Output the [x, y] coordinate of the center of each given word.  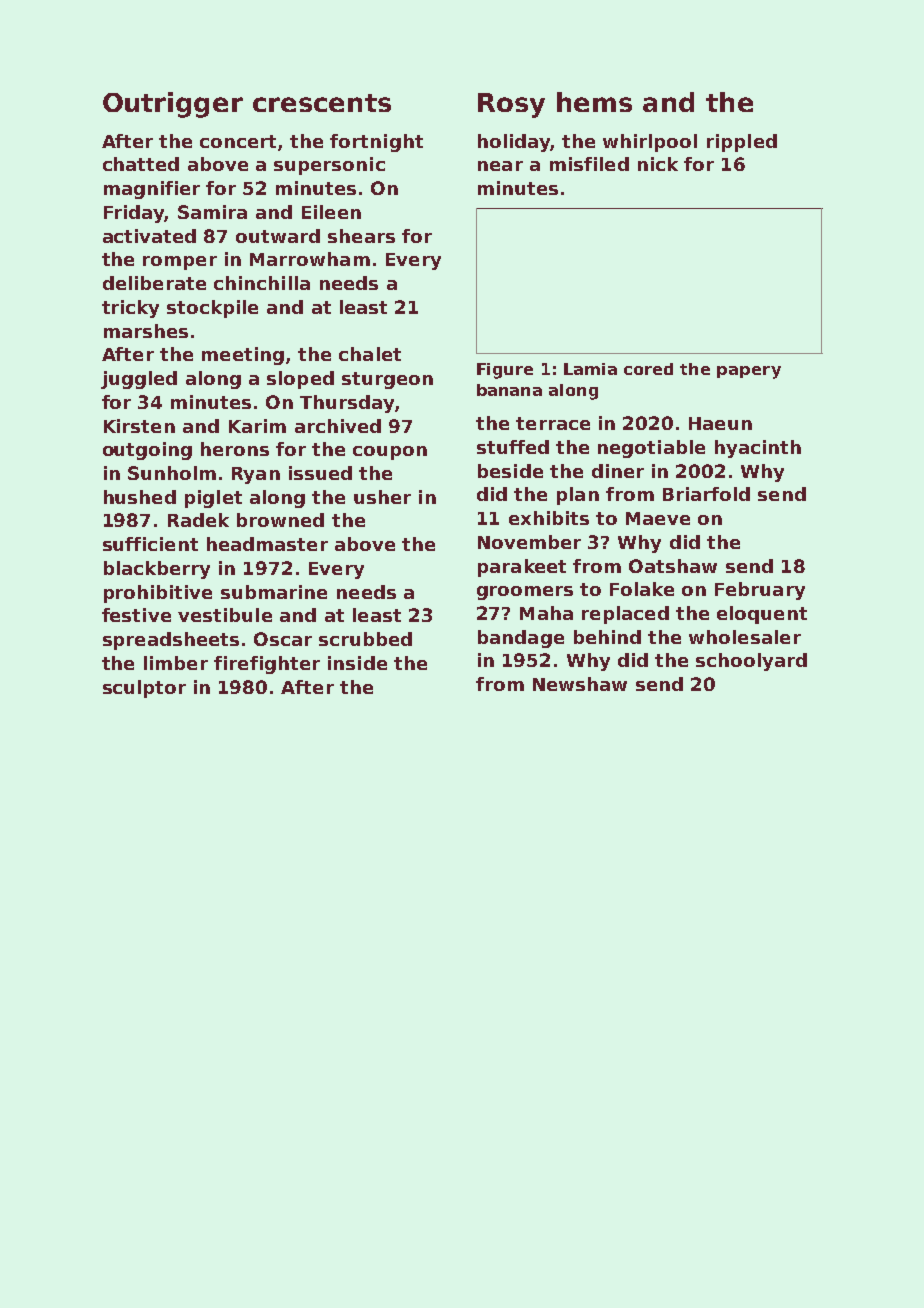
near [500, 166]
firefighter [267, 665]
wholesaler [745, 637]
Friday [134, 214]
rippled [742, 143]
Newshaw [580, 684]
